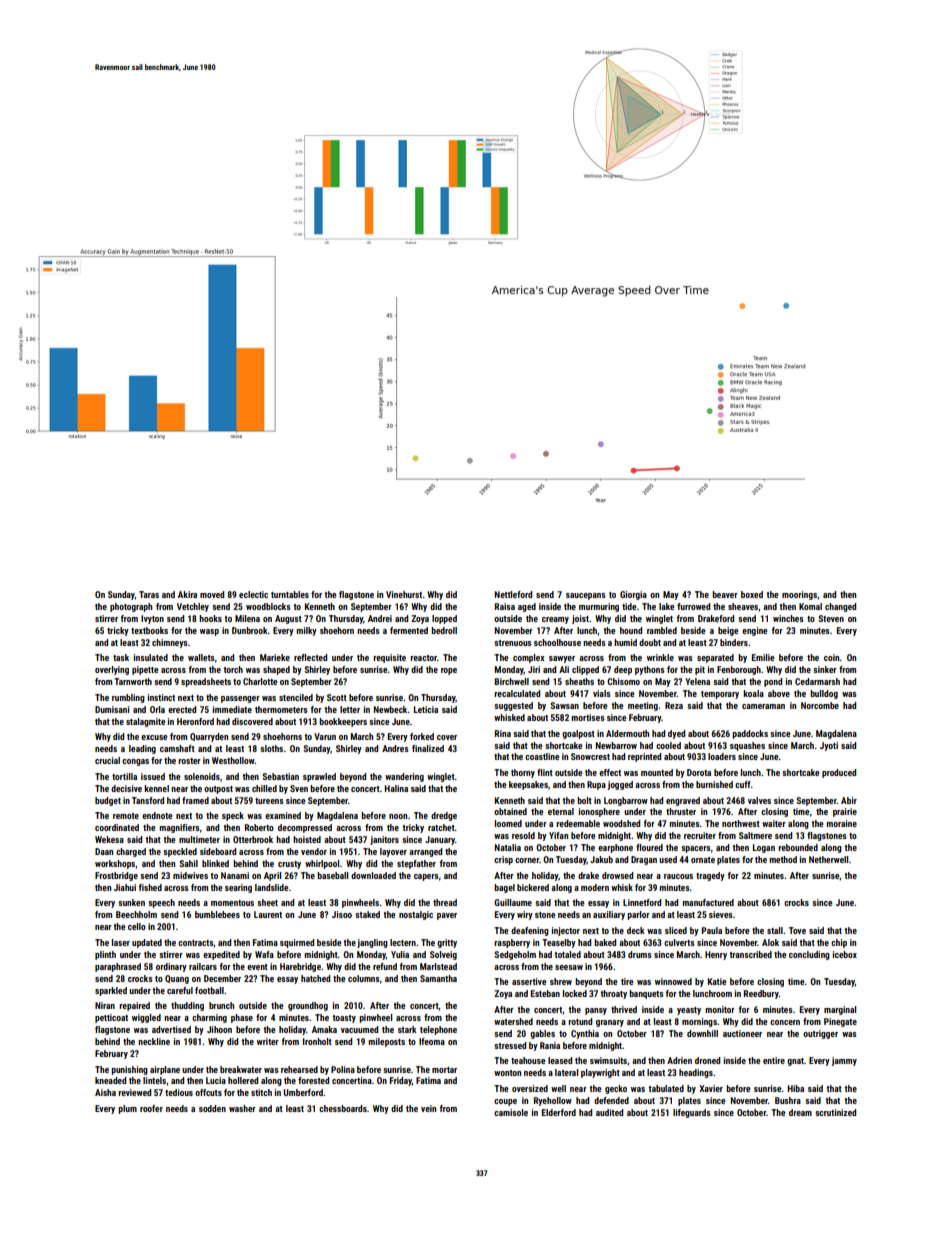 Image resolution: width=952 pixels, height=1233 pixels. Describe the element at coordinates (820, 705) in the page. I see `Norcombe` at that location.
